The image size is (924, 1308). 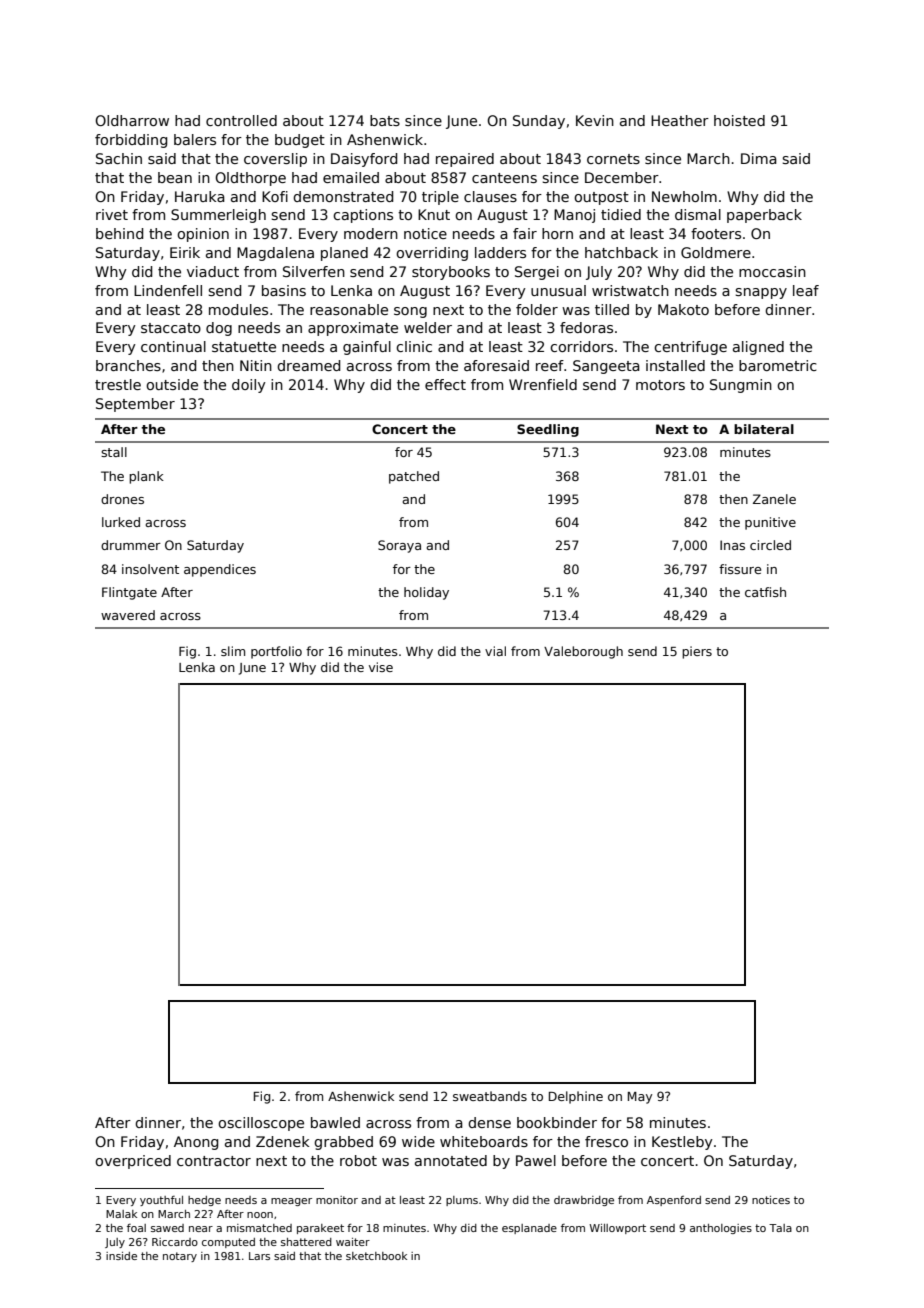 What do you see at coordinates (128, 615) in the page?
I see `wavered` at bounding box center [128, 615].
